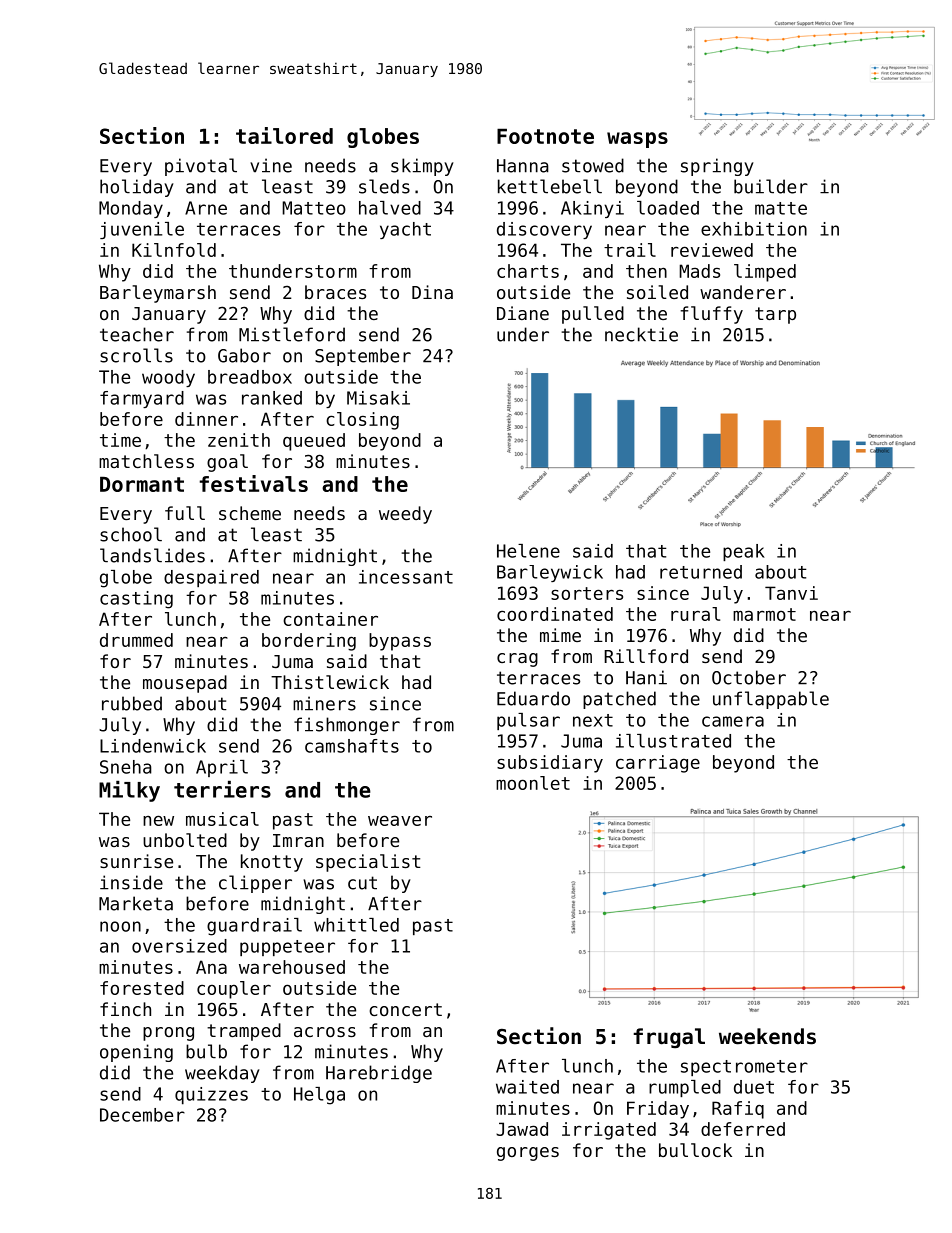  I want to click on camera, so click(733, 721).
